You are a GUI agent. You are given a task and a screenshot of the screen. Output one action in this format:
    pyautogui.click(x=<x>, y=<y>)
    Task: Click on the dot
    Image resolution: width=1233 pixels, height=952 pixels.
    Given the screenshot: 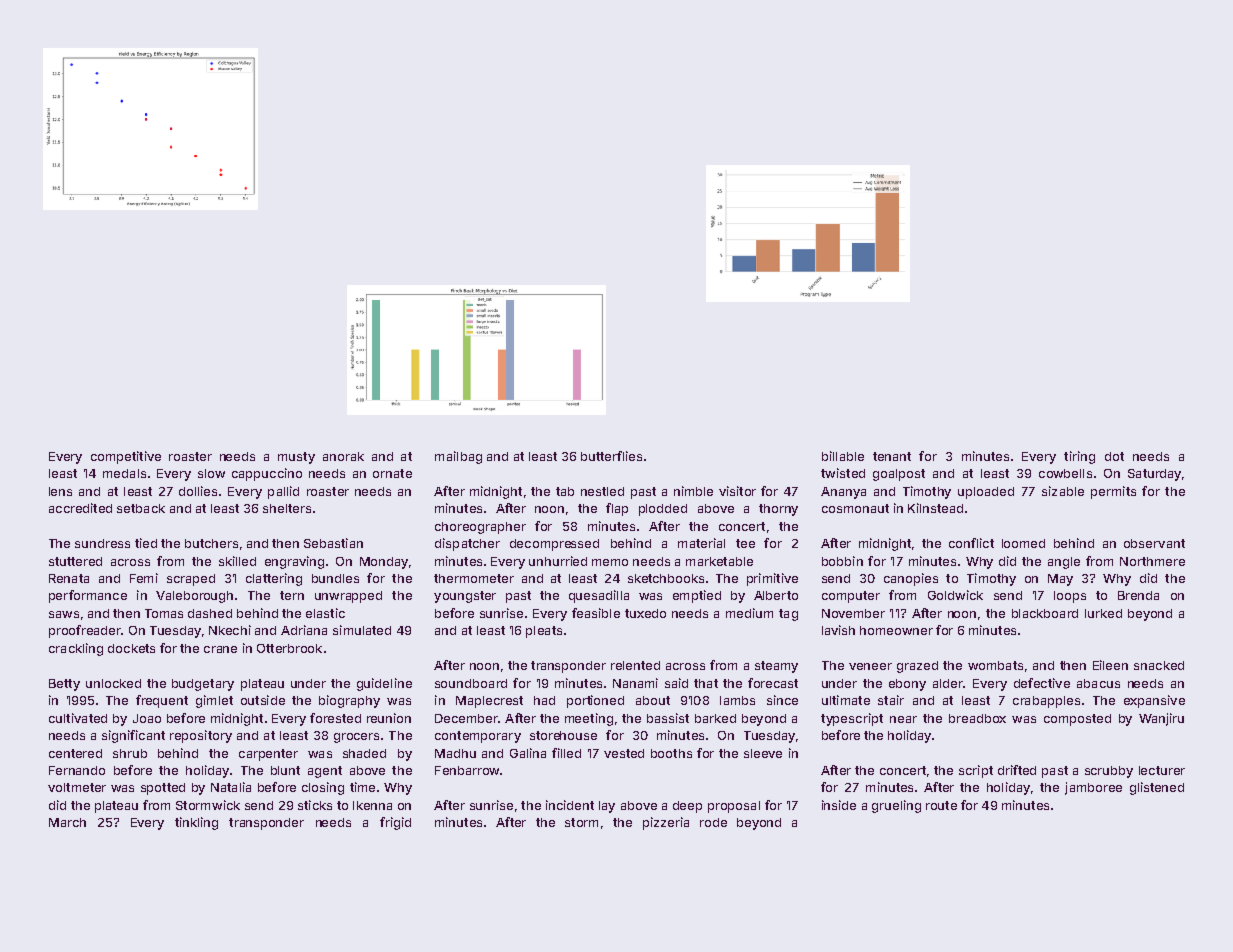 What is the action you would take?
    pyautogui.click(x=1114, y=456)
